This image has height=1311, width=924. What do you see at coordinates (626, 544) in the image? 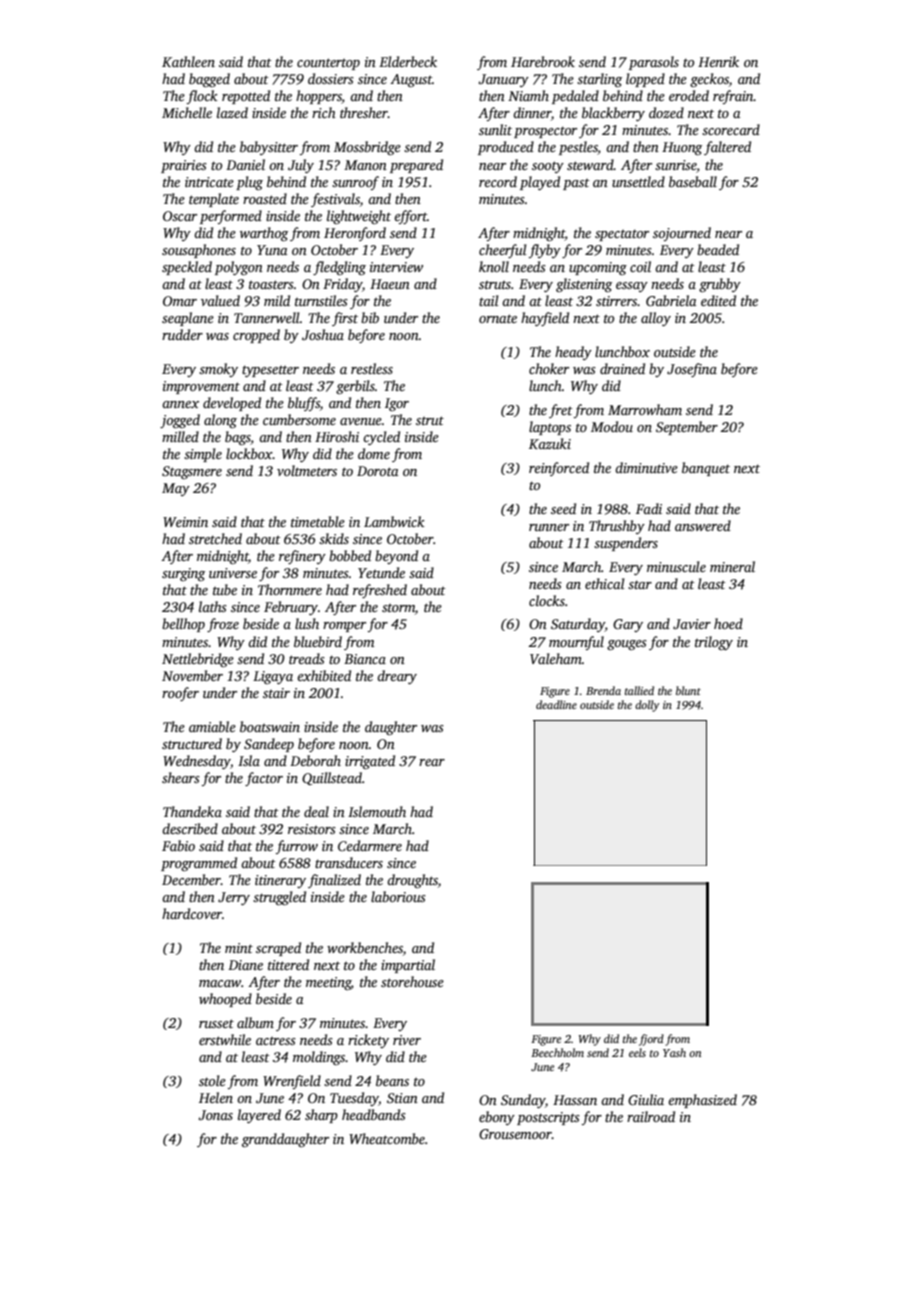
I see `suspenders` at bounding box center [626, 544].
